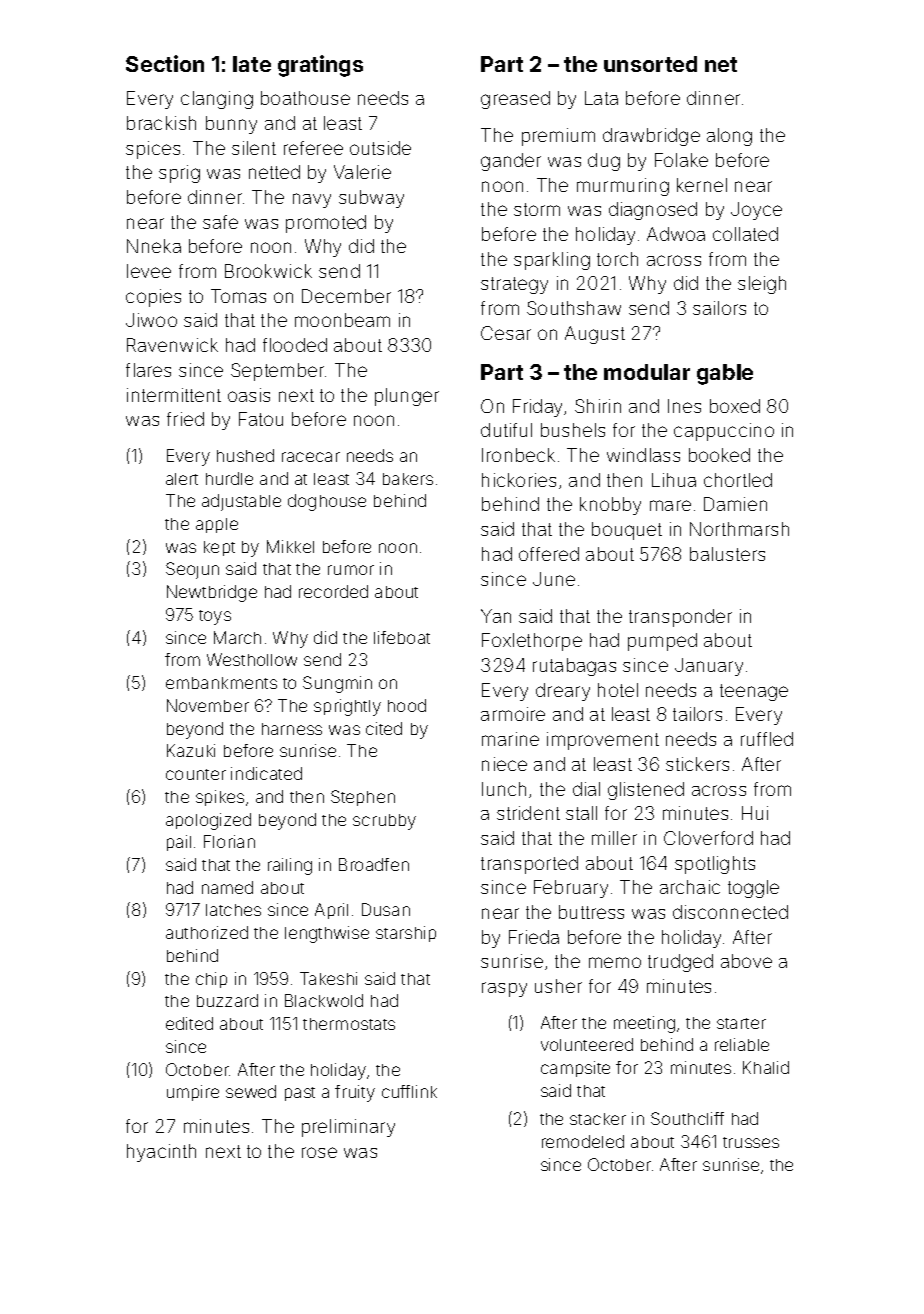 The height and width of the page is (1314, 924). I want to click on greased, so click(515, 100).
